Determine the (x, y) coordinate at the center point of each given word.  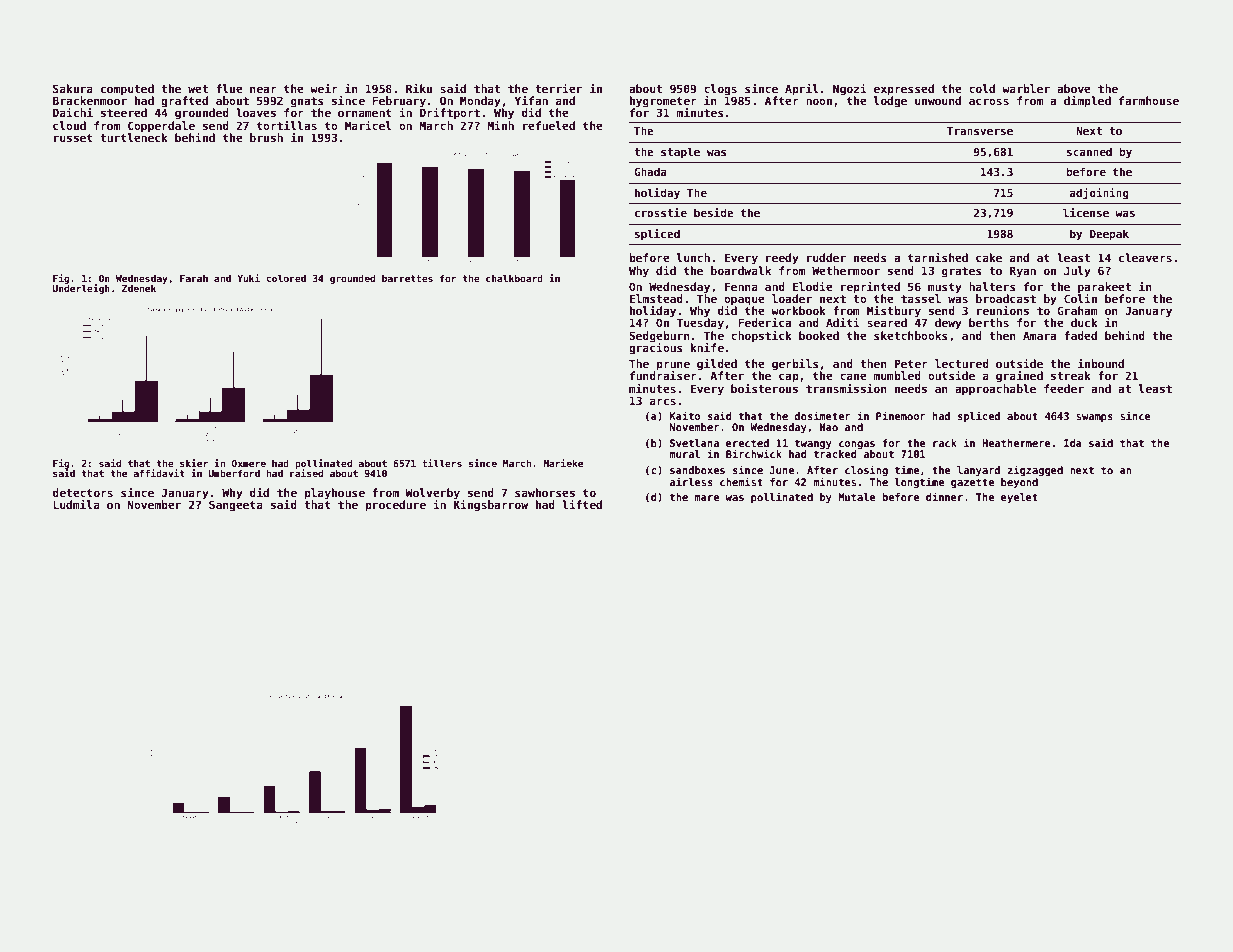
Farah (194, 278)
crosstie (661, 212)
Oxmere (248, 463)
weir (324, 88)
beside (714, 212)
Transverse (980, 131)
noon (819, 101)
